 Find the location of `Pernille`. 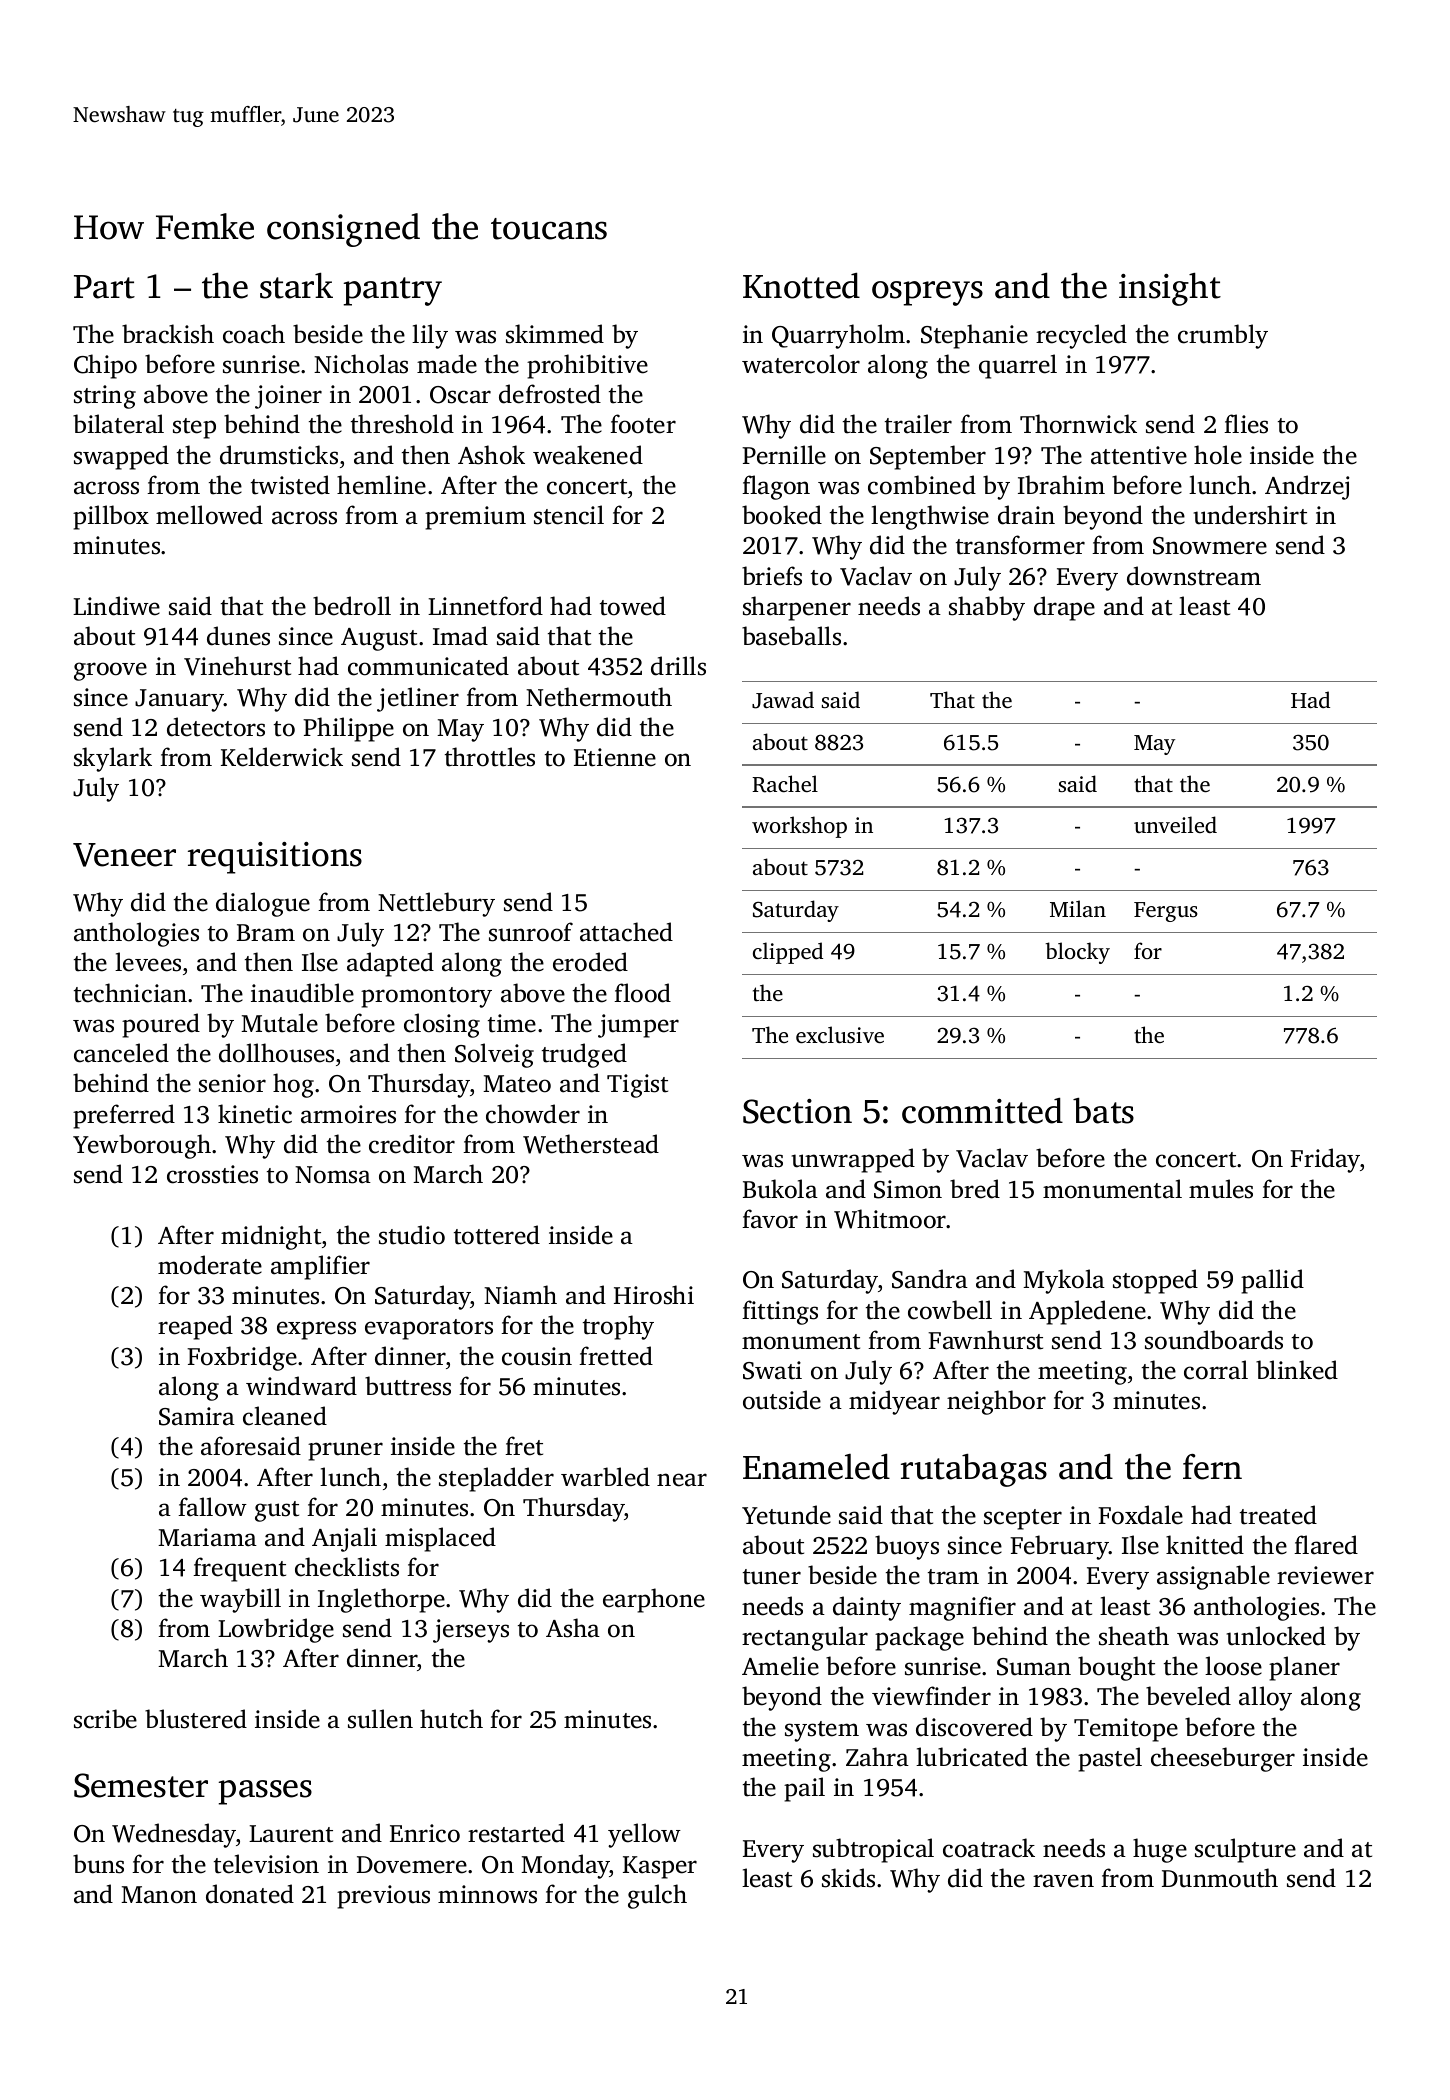

Pernille is located at coordinates (784, 455).
